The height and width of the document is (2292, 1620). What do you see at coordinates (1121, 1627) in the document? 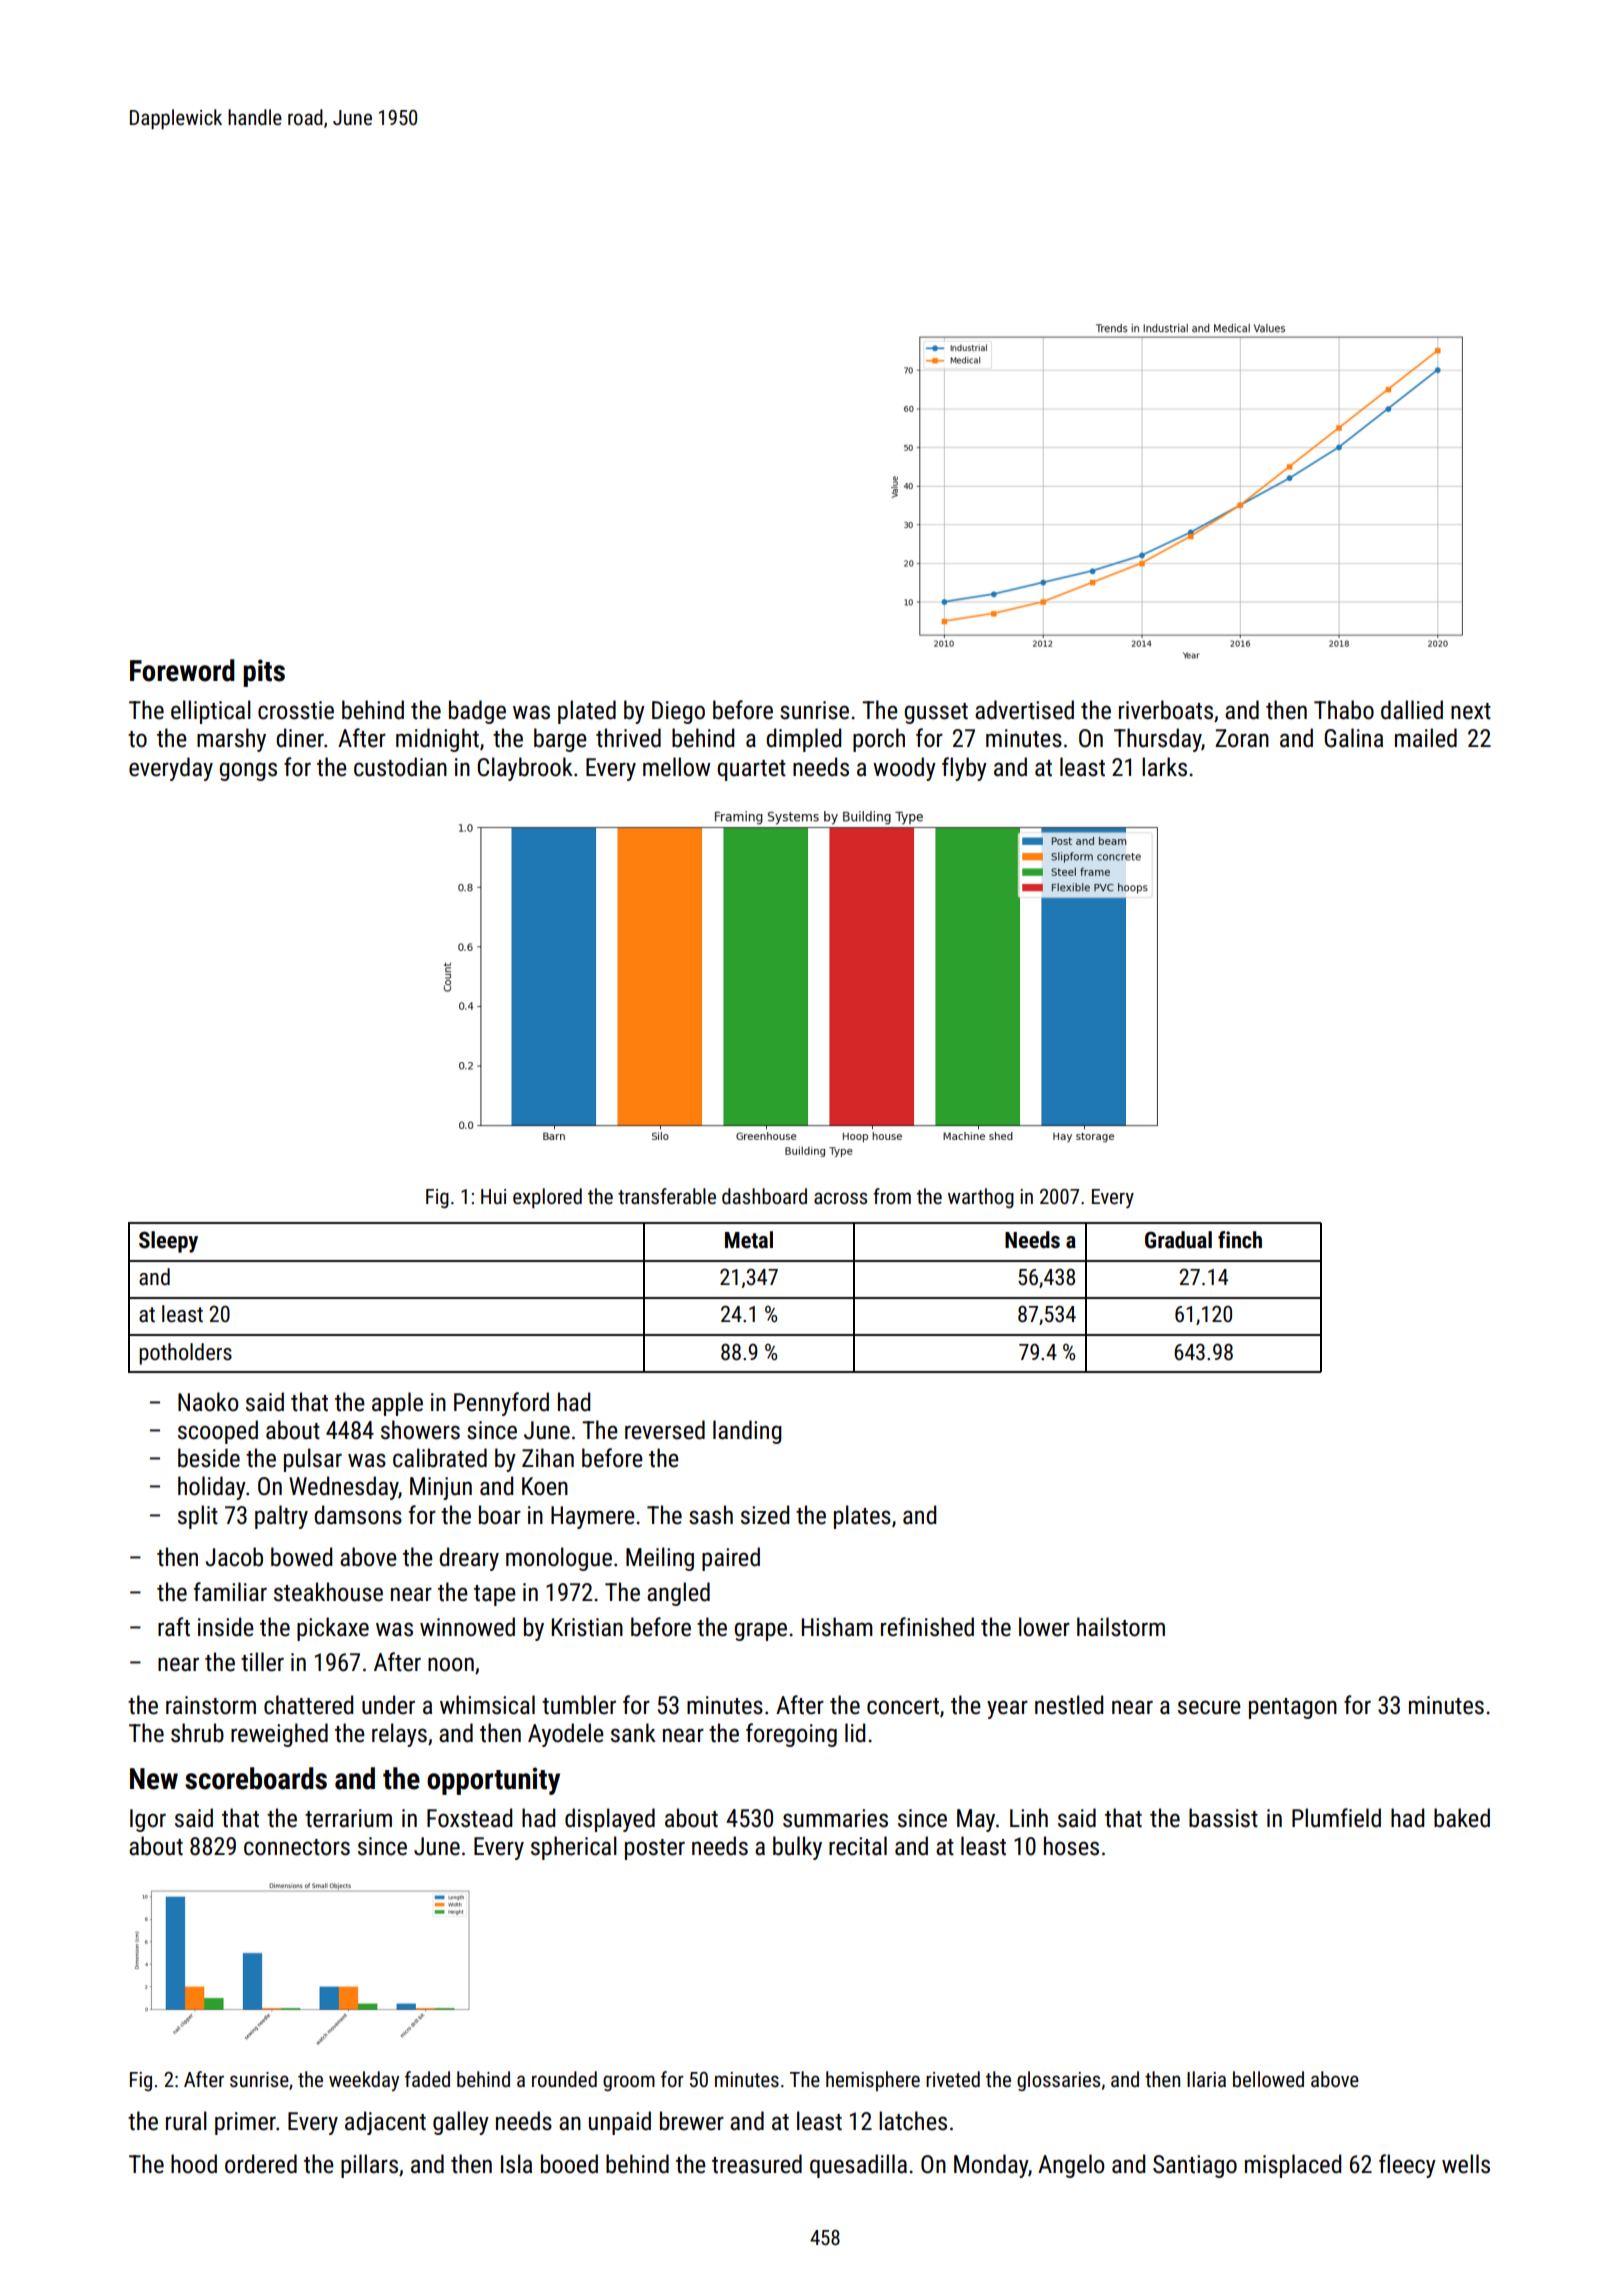
I see `hailstorm` at bounding box center [1121, 1627].
